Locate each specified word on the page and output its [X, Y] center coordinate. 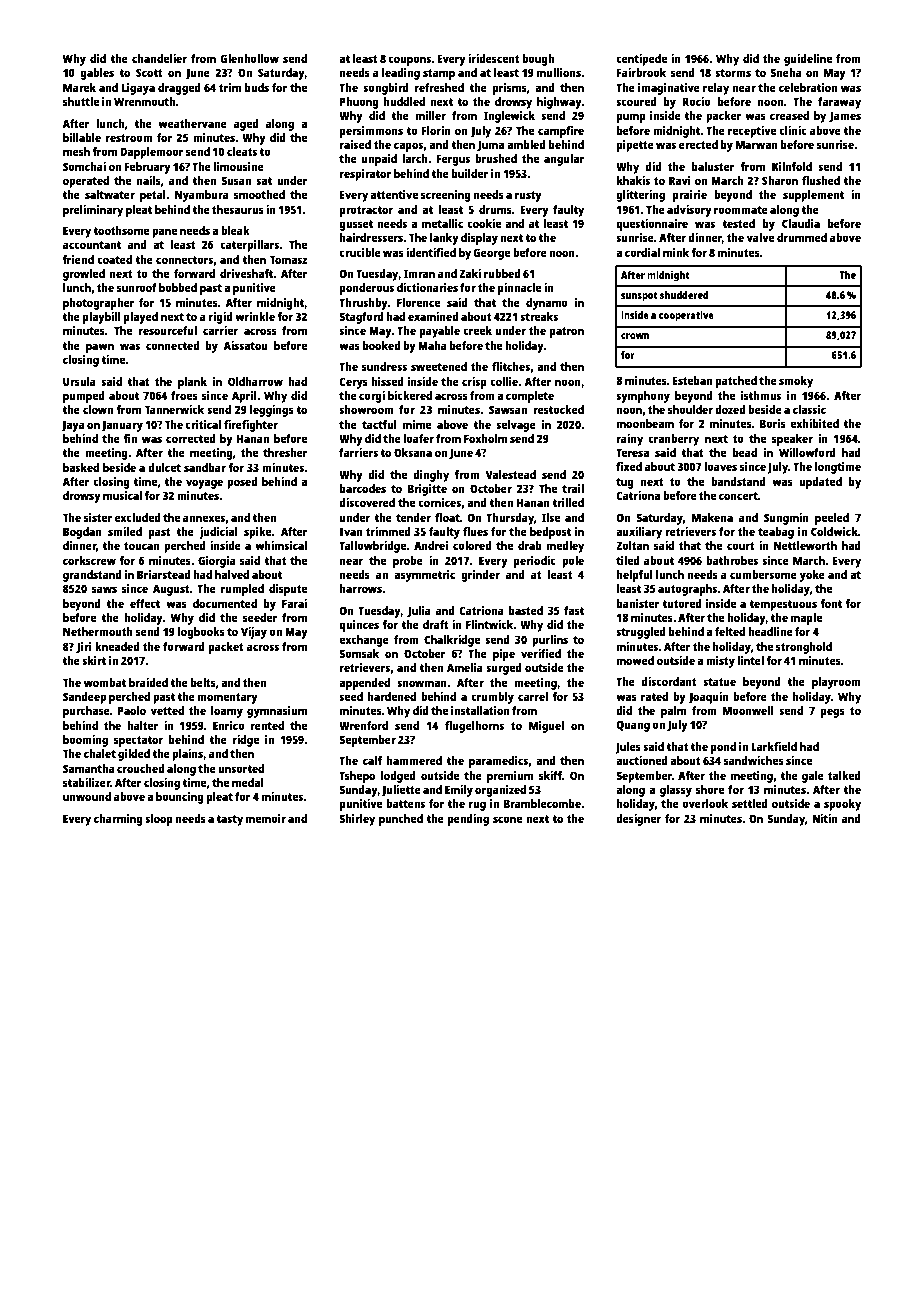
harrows [361, 588]
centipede [641, 60]
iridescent [494, 58]
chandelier [159, 58]
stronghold [804, 648]
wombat [105, 682]
